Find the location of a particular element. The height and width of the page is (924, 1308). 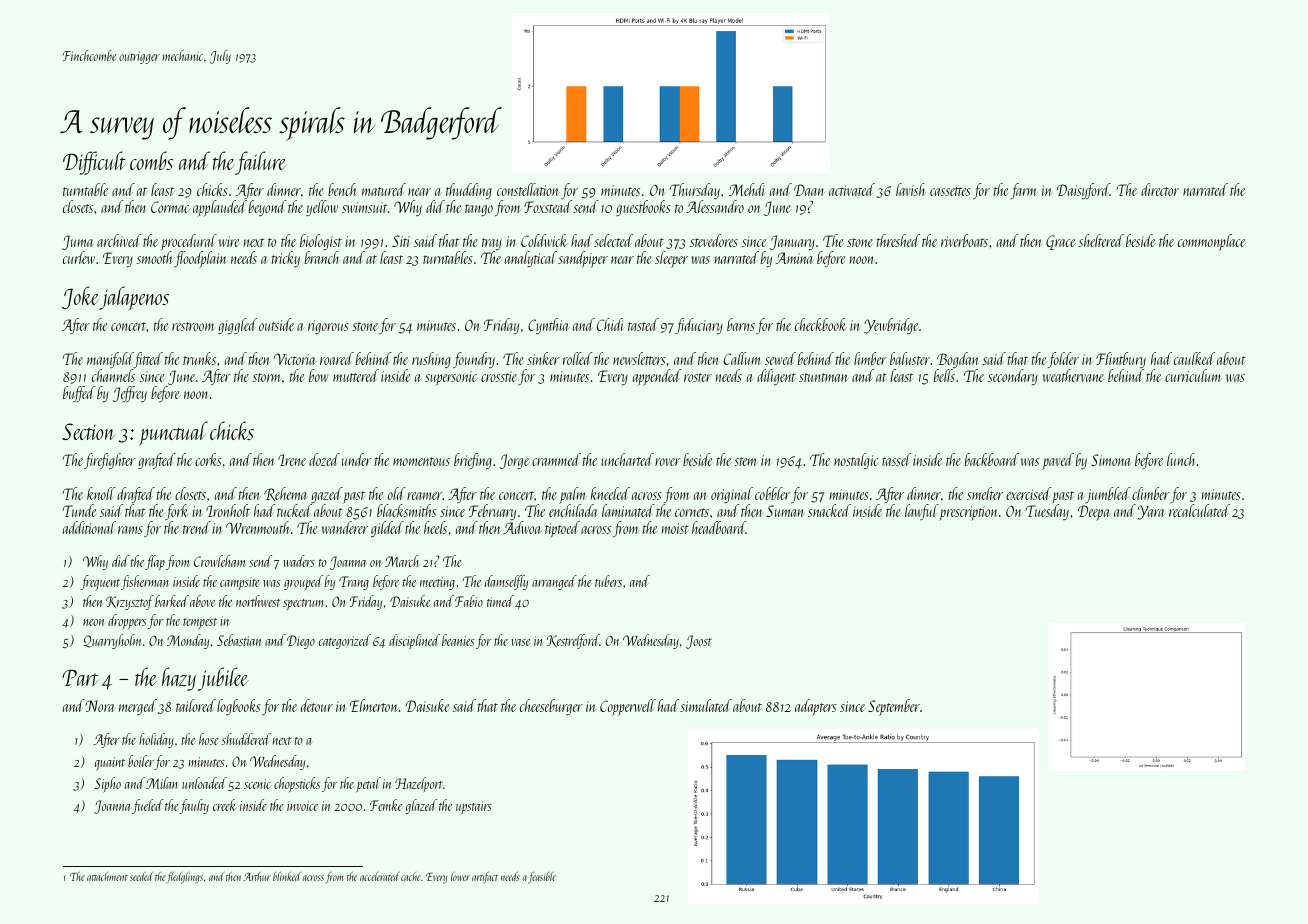

thudding is located at coordinates (469, 191).
